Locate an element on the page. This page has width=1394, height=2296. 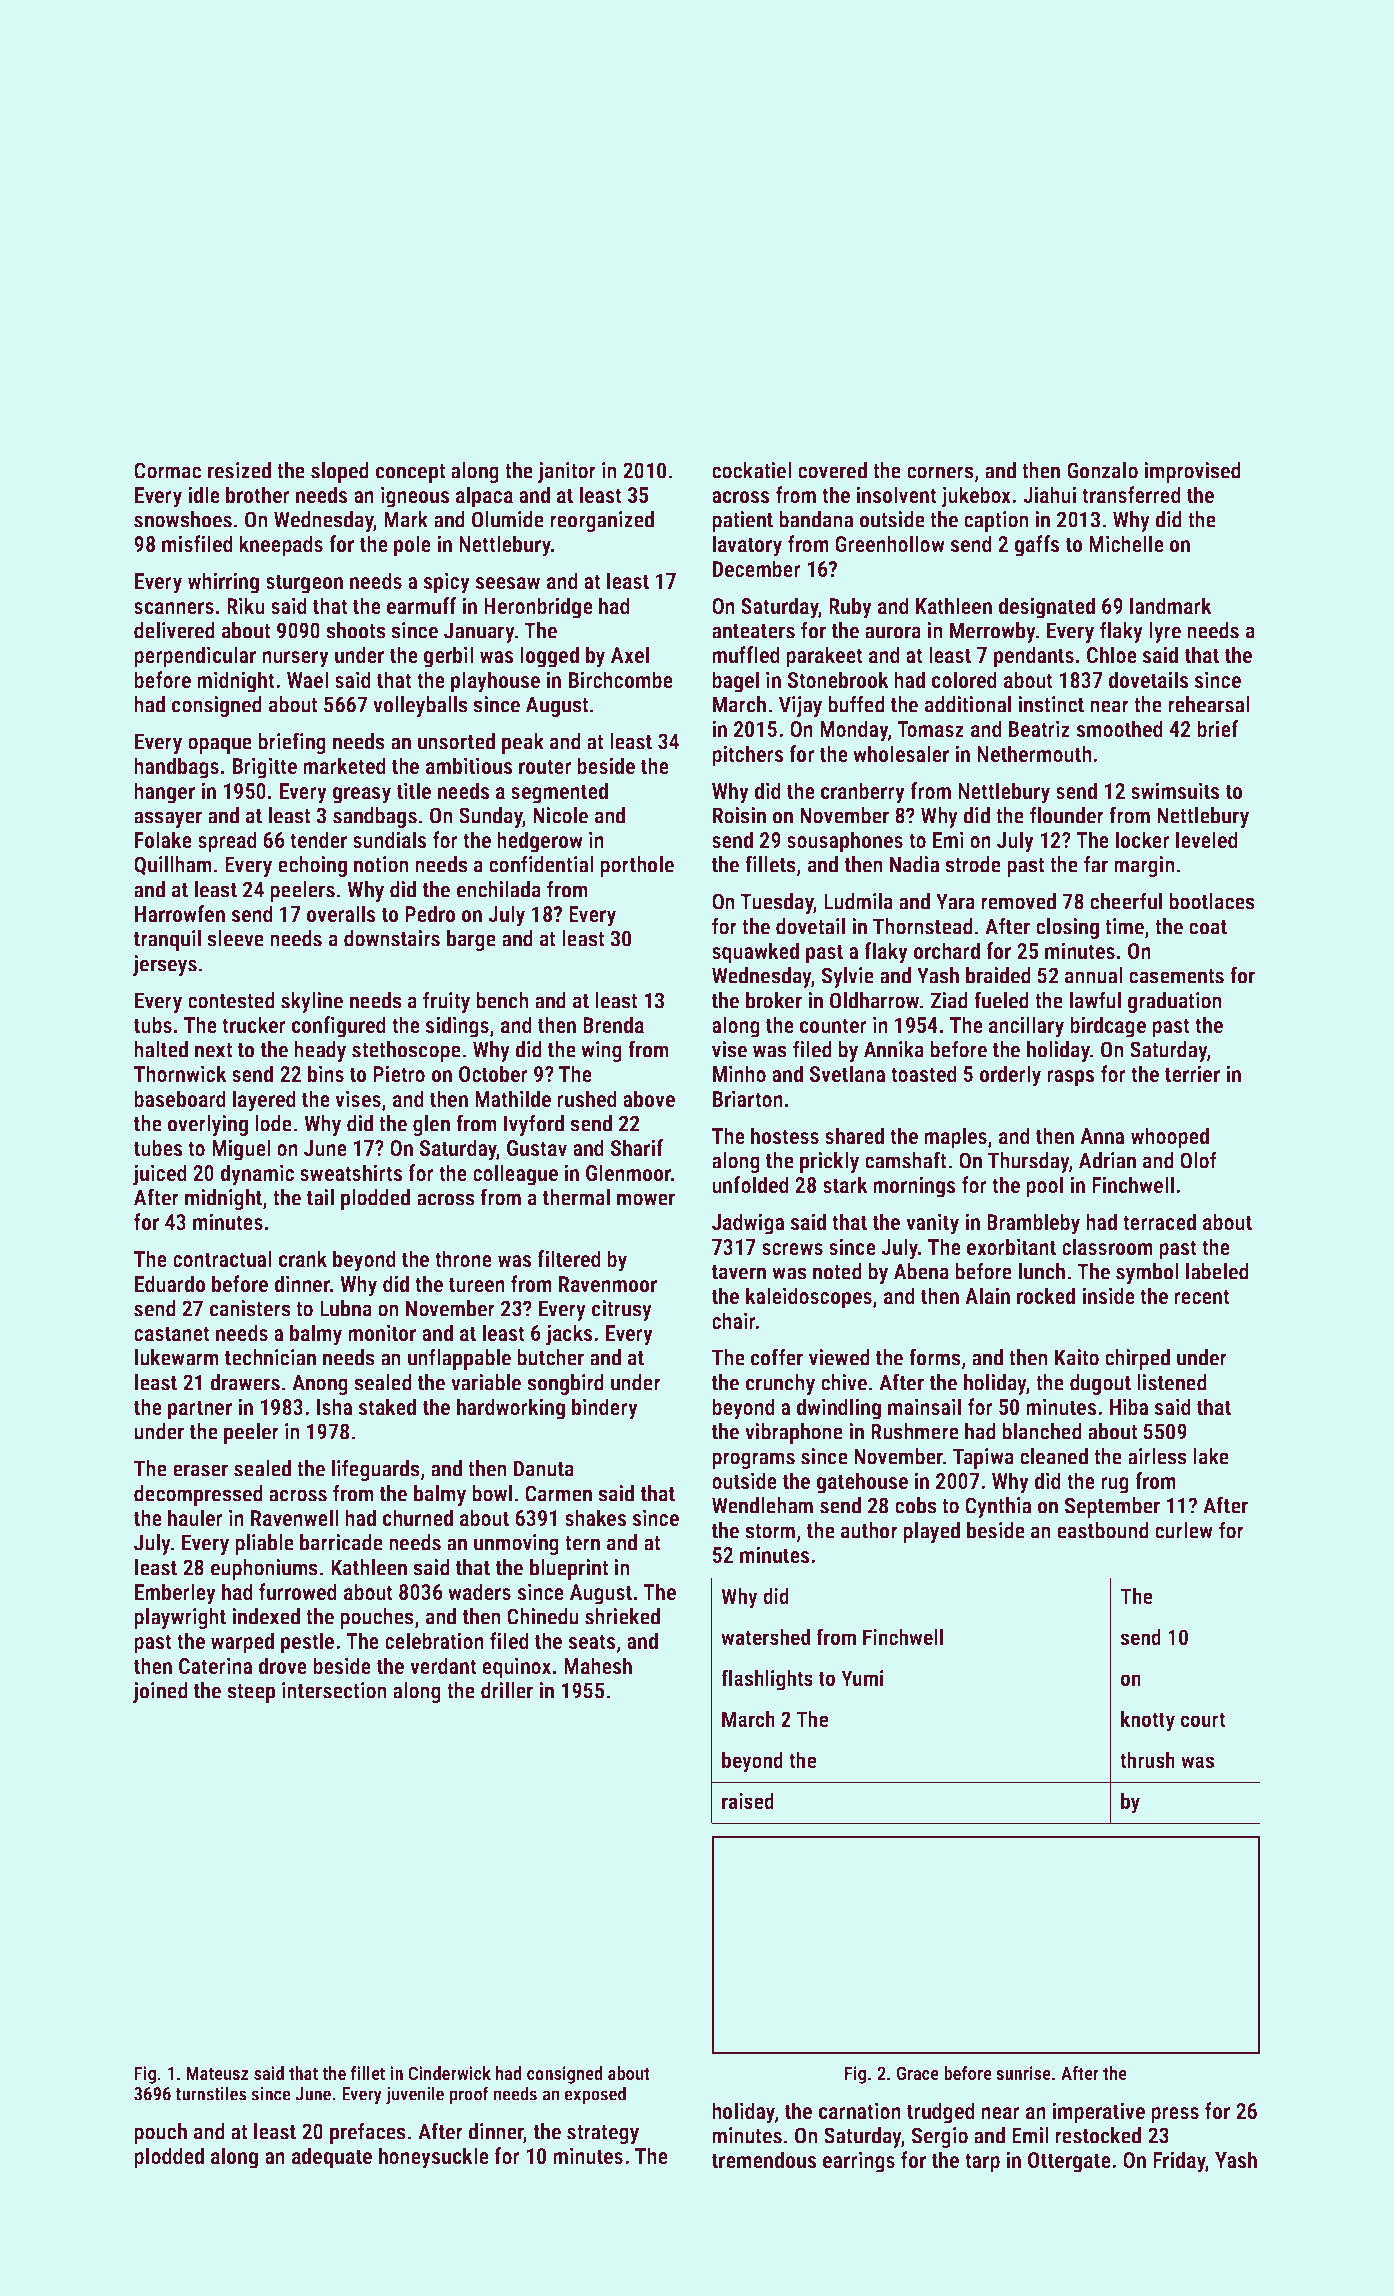
smoothed is located at coordinates (1119, 728).
